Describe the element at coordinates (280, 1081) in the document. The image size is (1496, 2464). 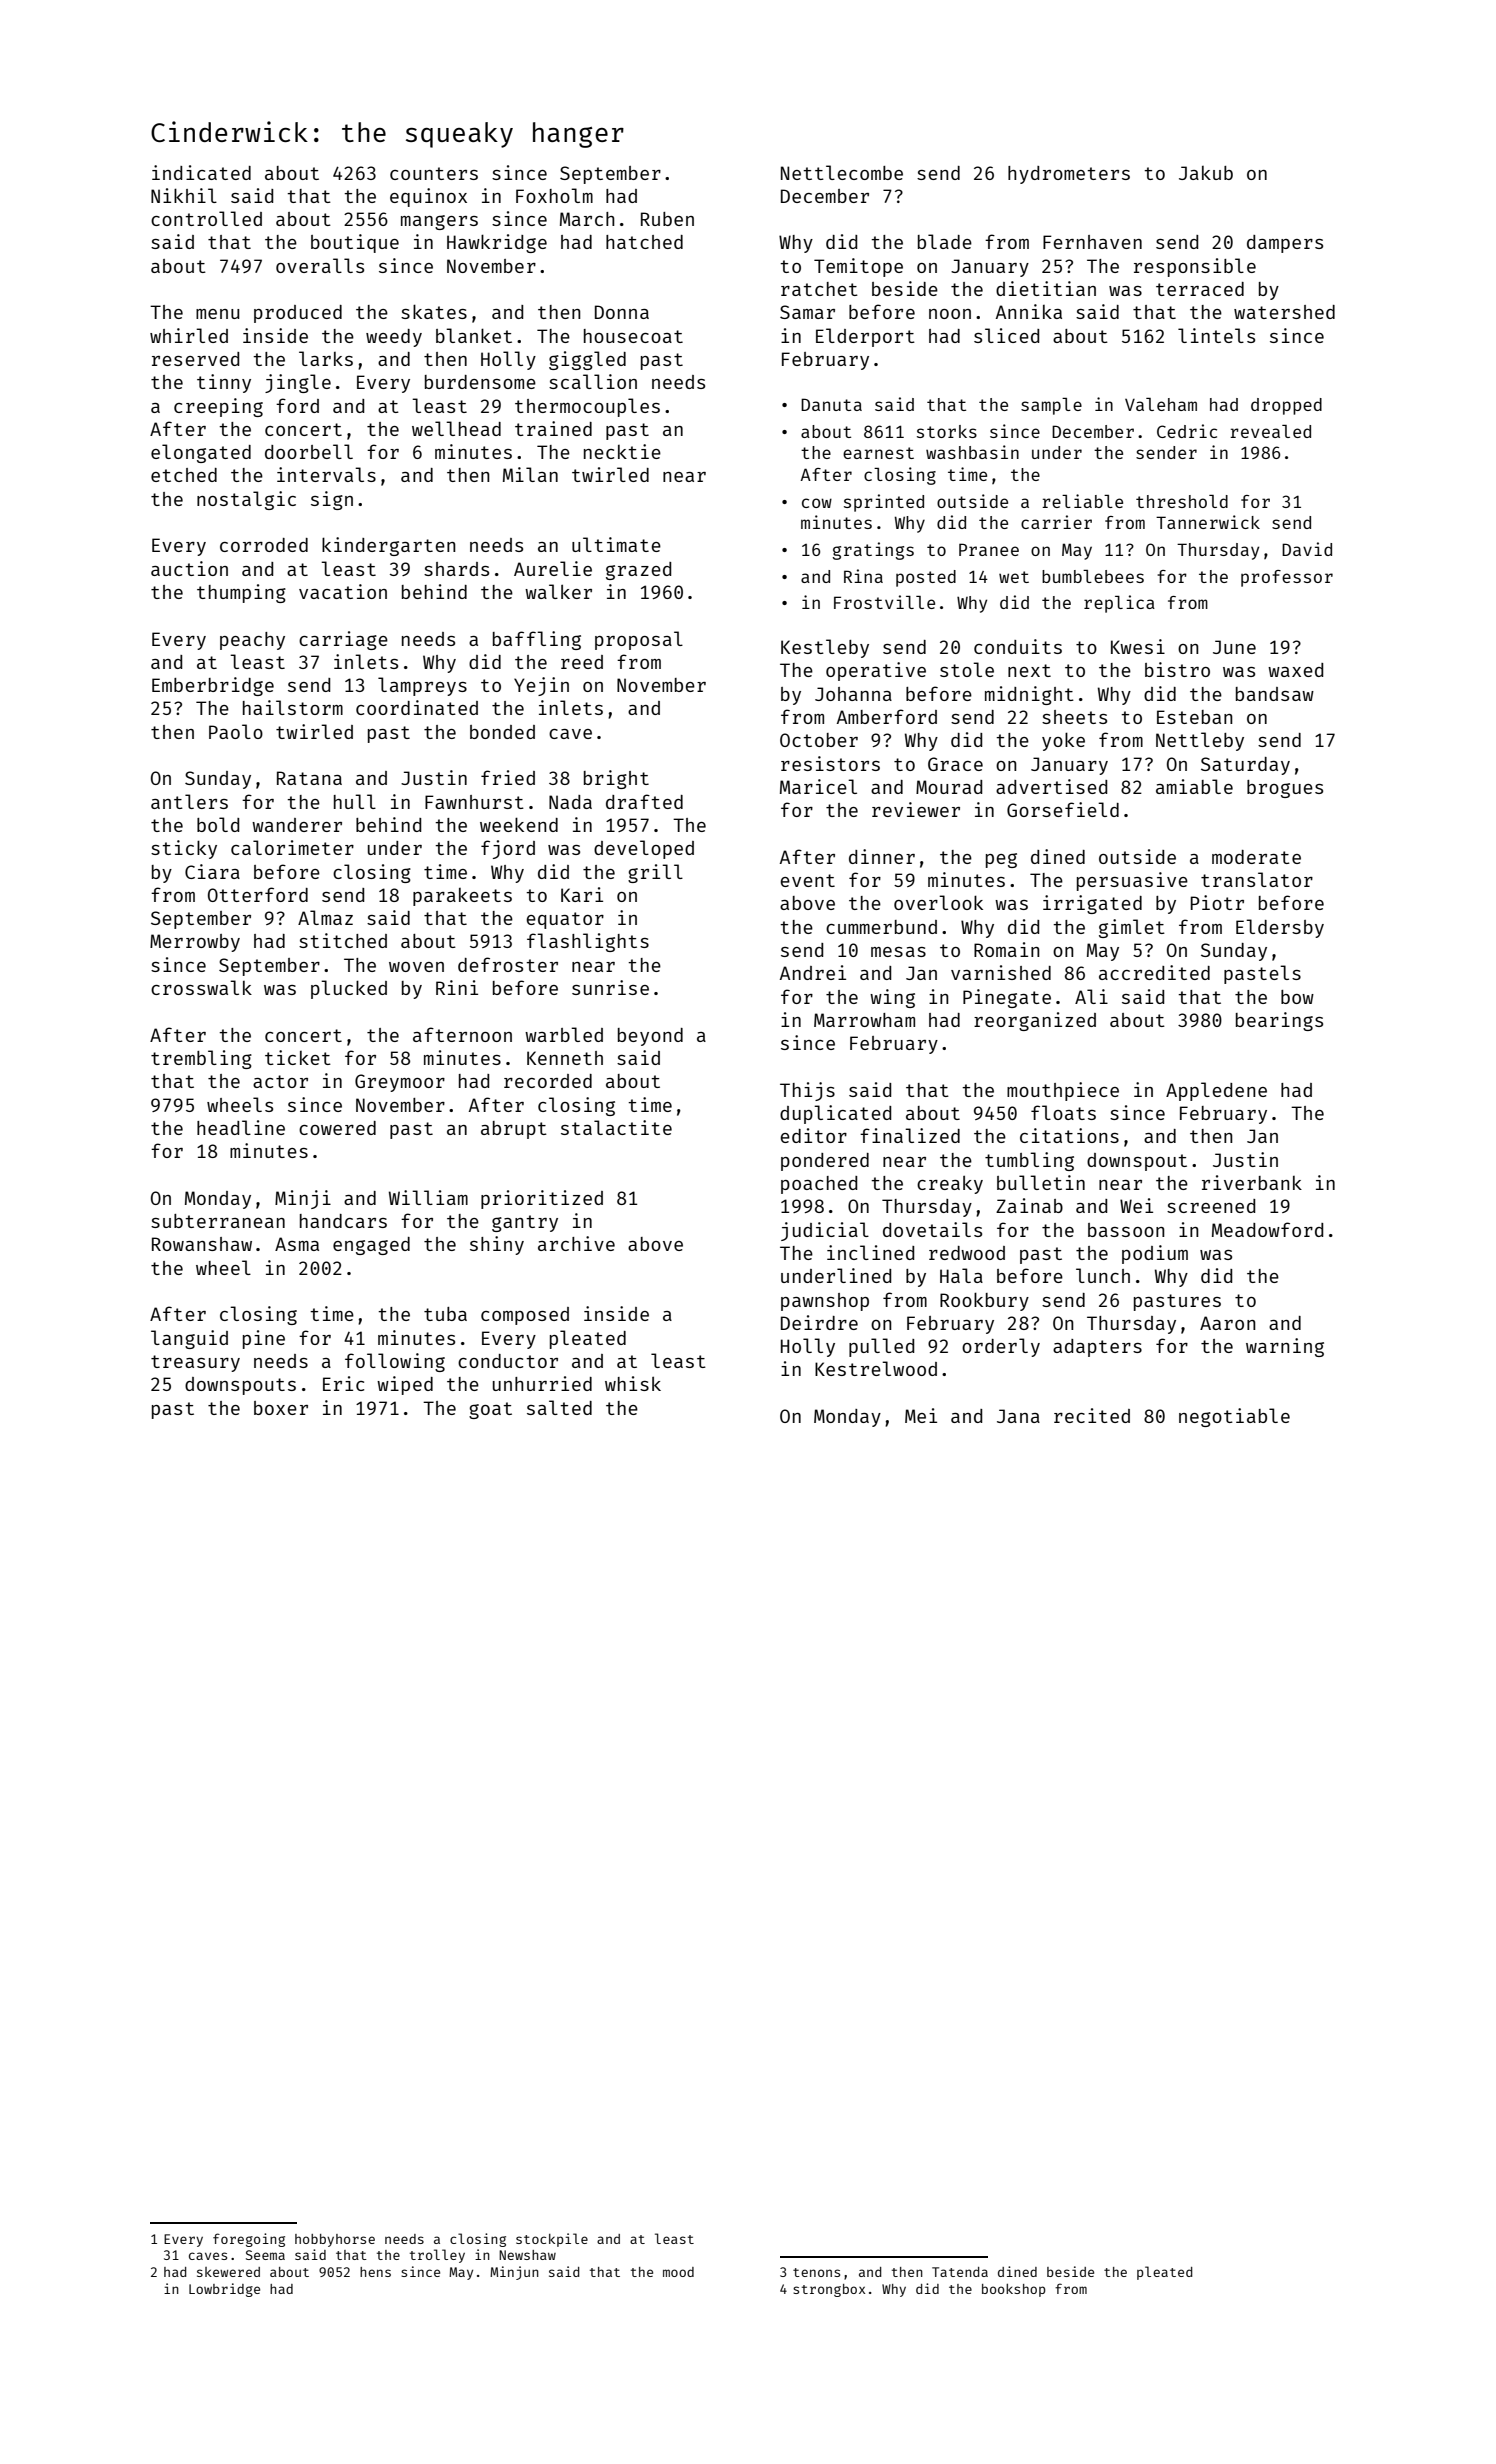
I see `actor` at that location.
